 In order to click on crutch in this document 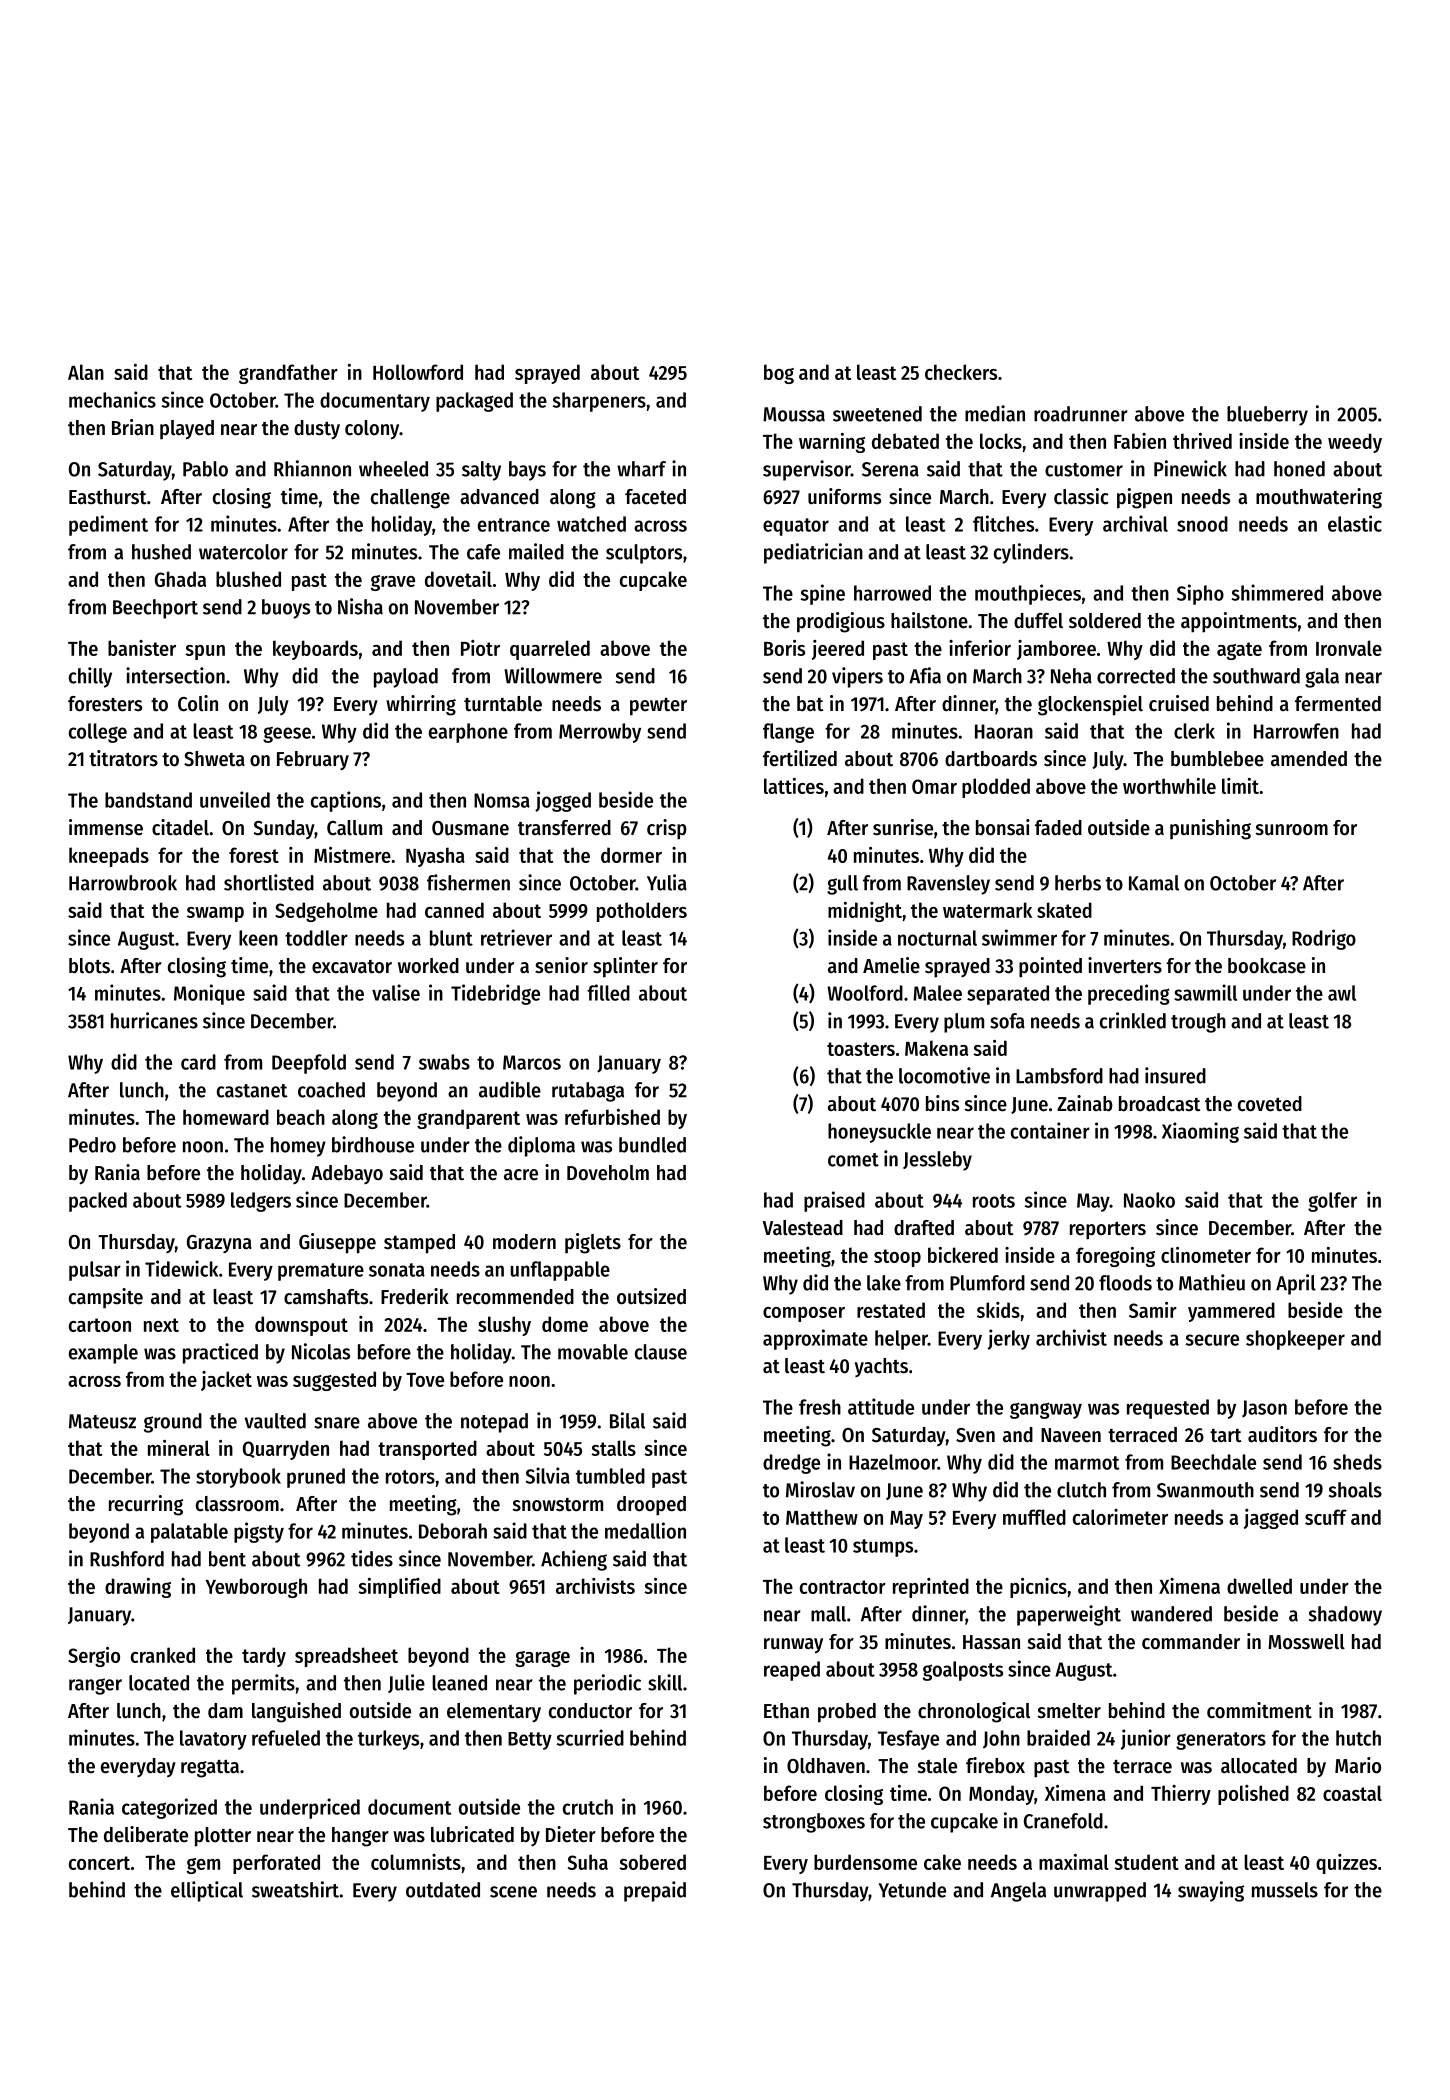, I will do `click(588, 1807)`.
